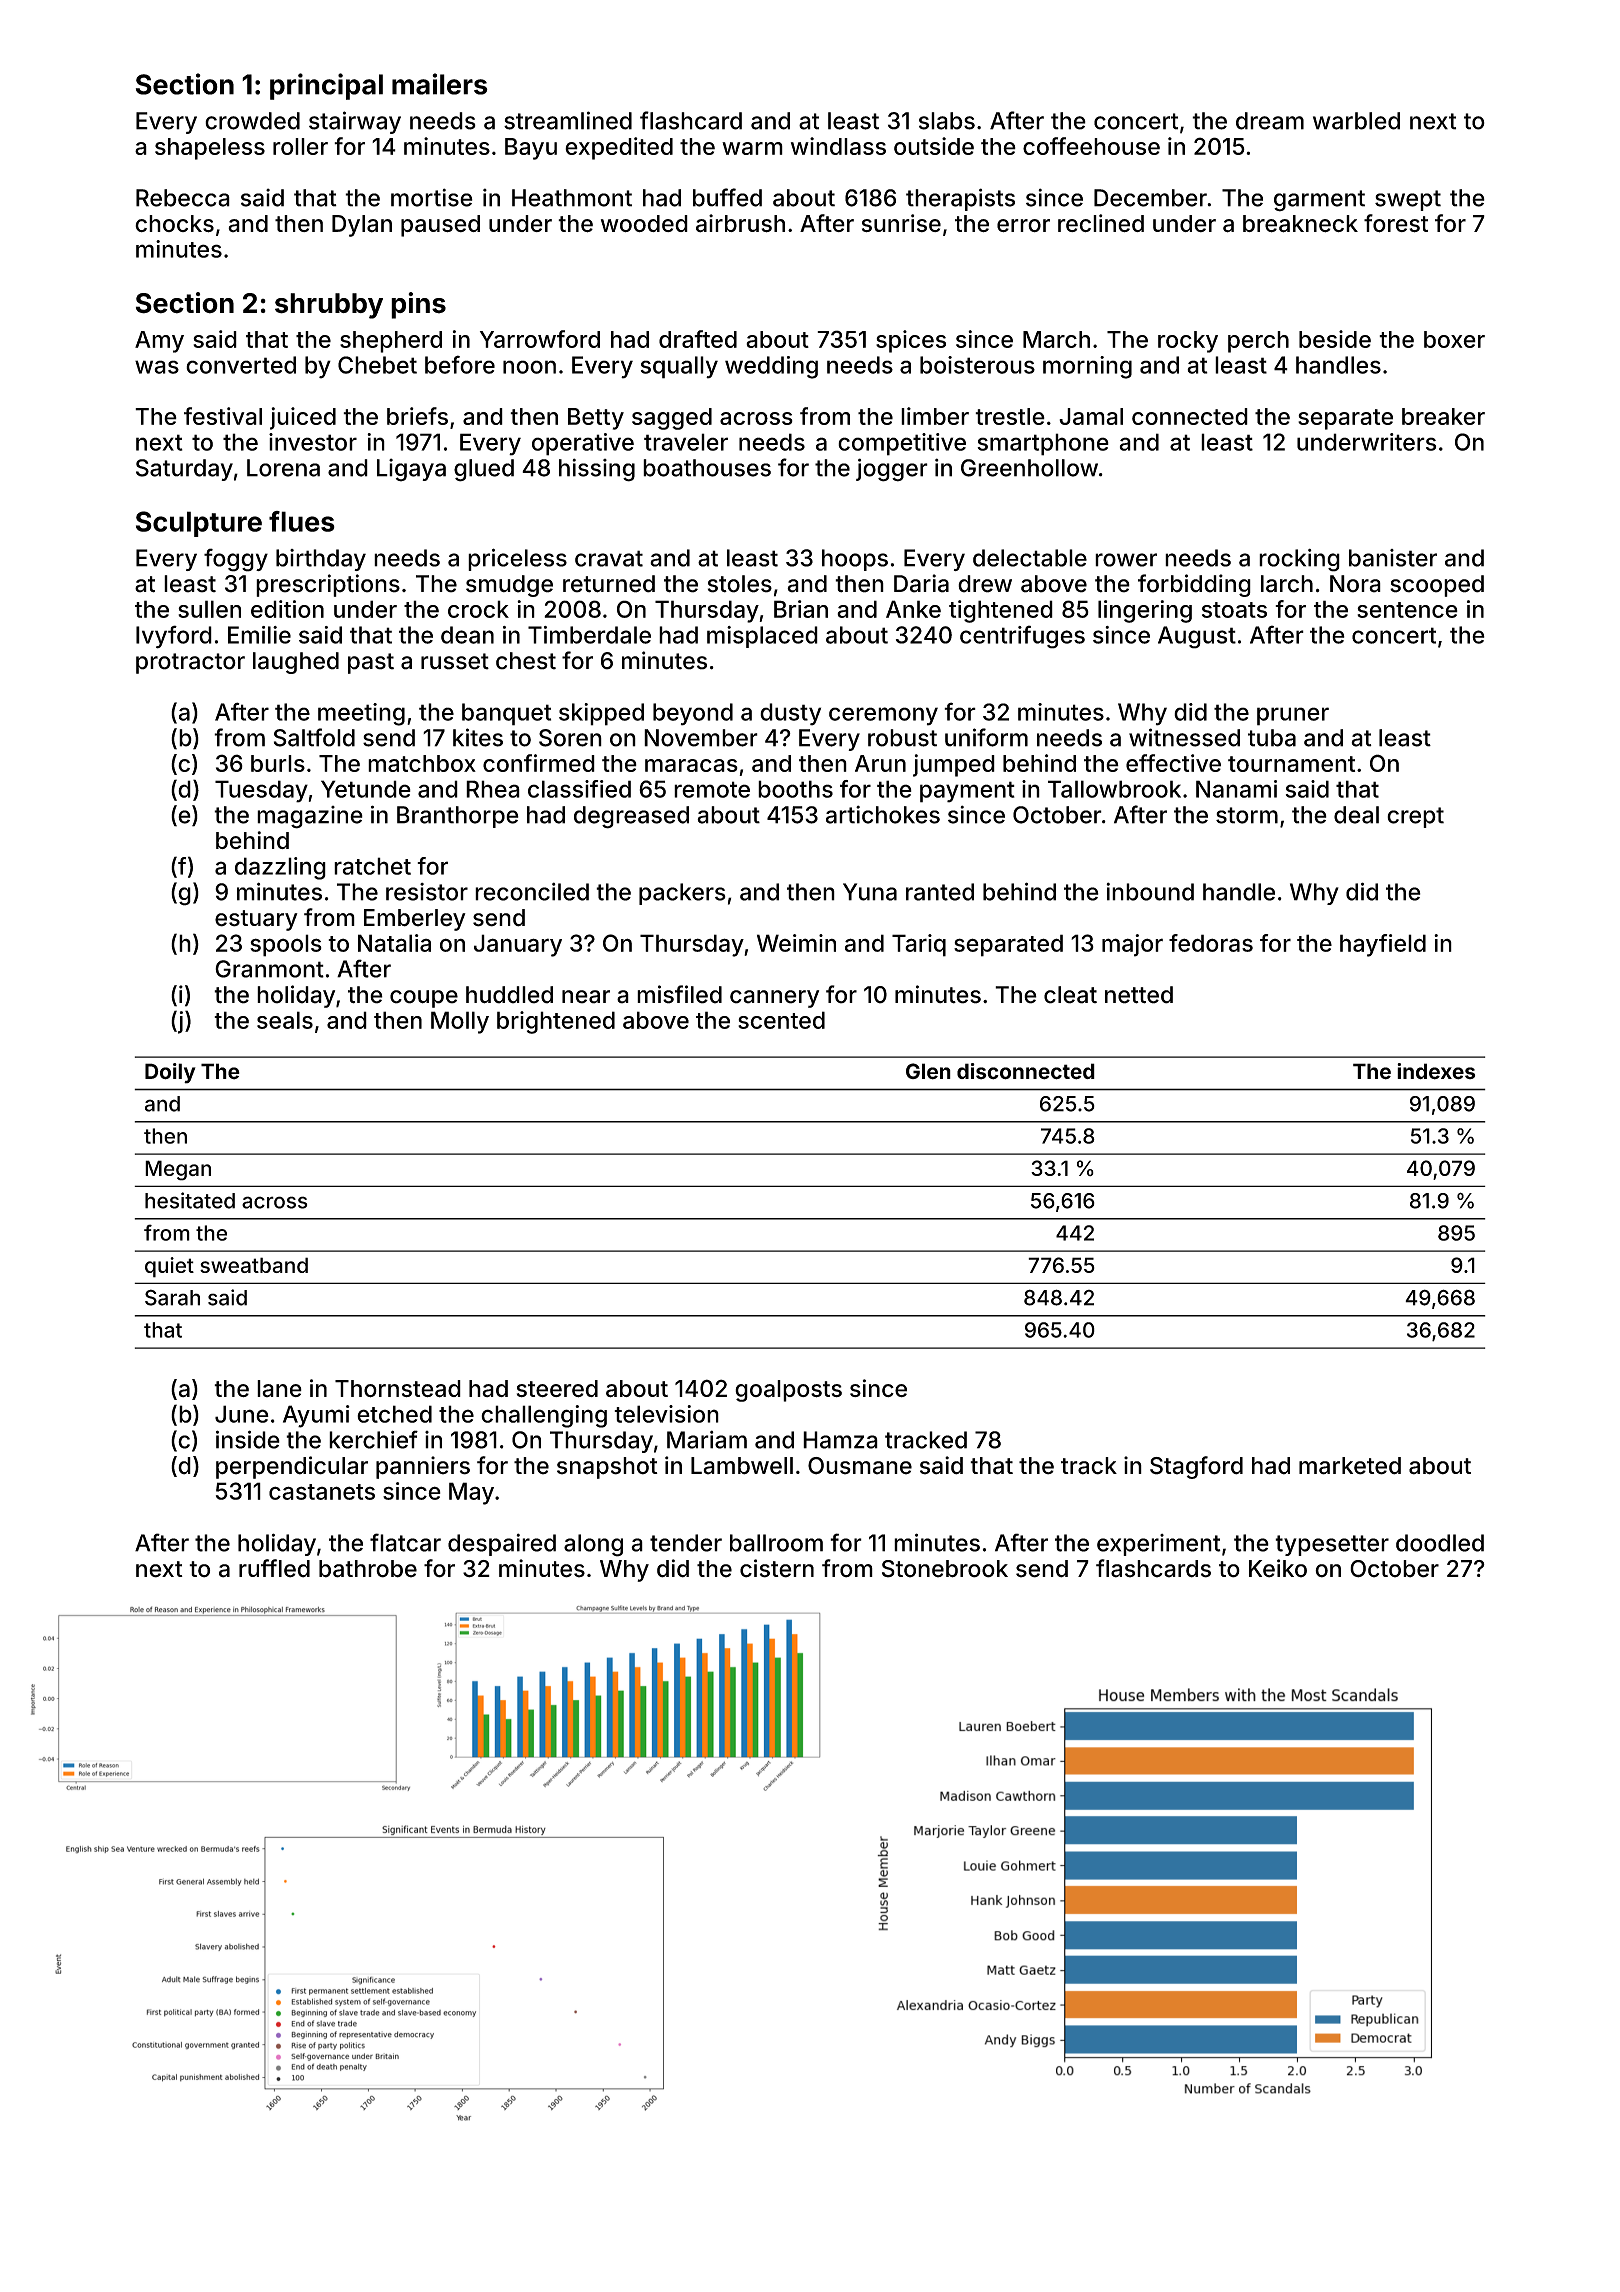 Image resolution: width=1620 pixels, height=2292 pixels. Describe the element at coordinates (170, 1073) in the screenshot. I see `Doily` at that location.
